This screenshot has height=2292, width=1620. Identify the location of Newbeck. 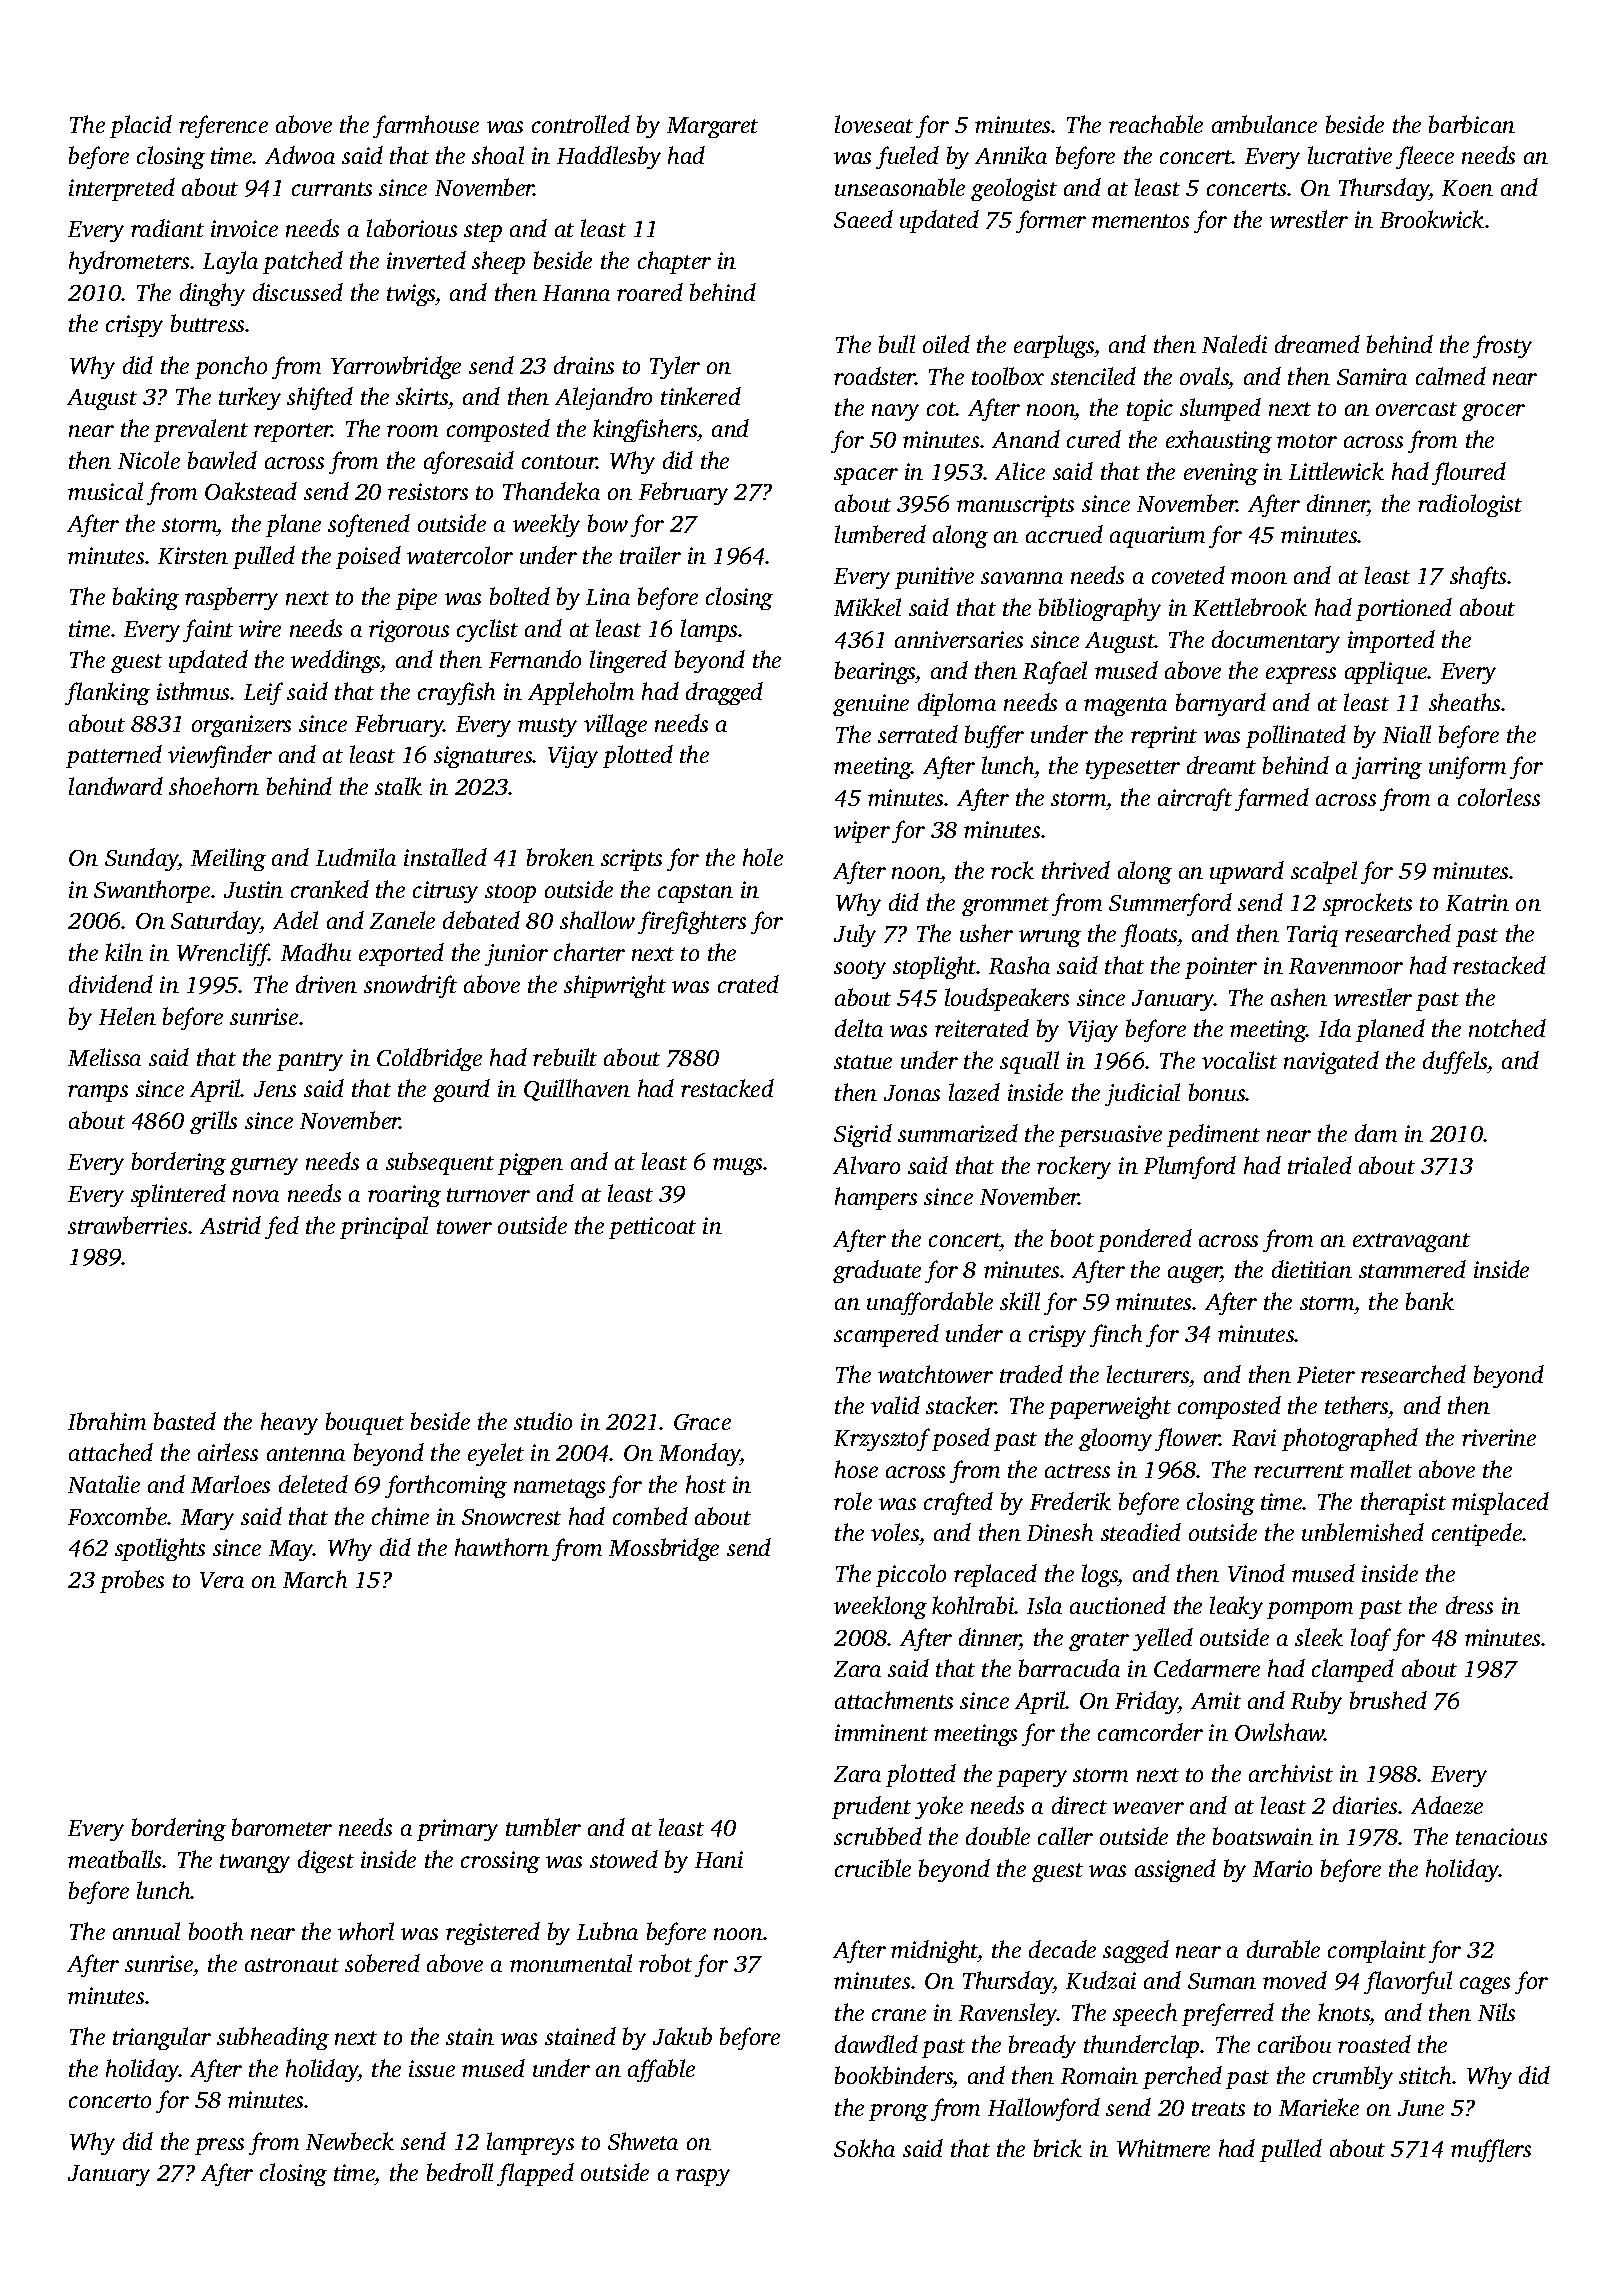
(350, 2141).
